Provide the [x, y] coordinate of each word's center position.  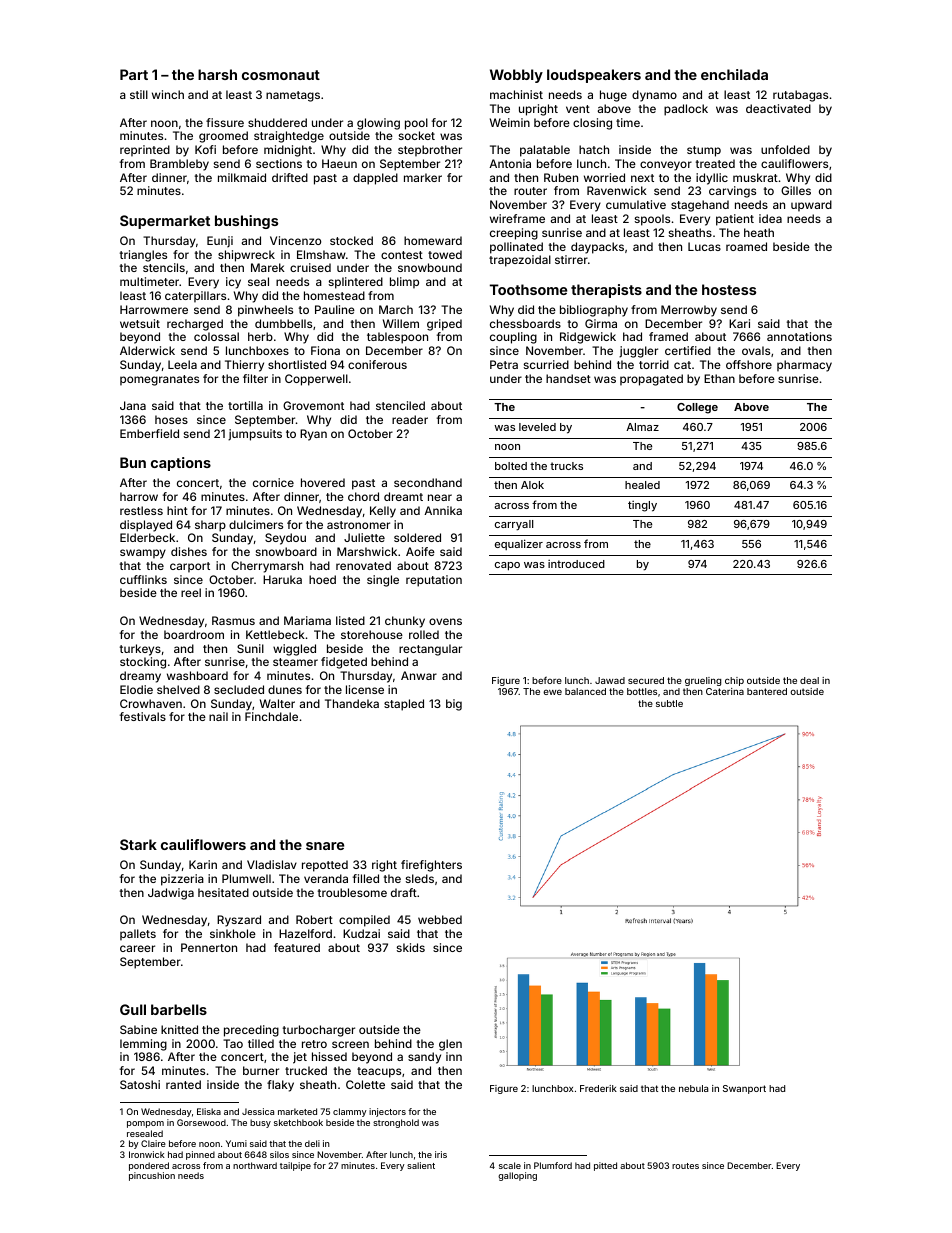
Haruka [282, 579]
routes [685, 1166]
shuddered [277, 122]
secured [646, 680]
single [383, 581]
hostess [729, 289]
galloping [517, 1176]
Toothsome [528, 289]
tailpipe [295, 1166]
